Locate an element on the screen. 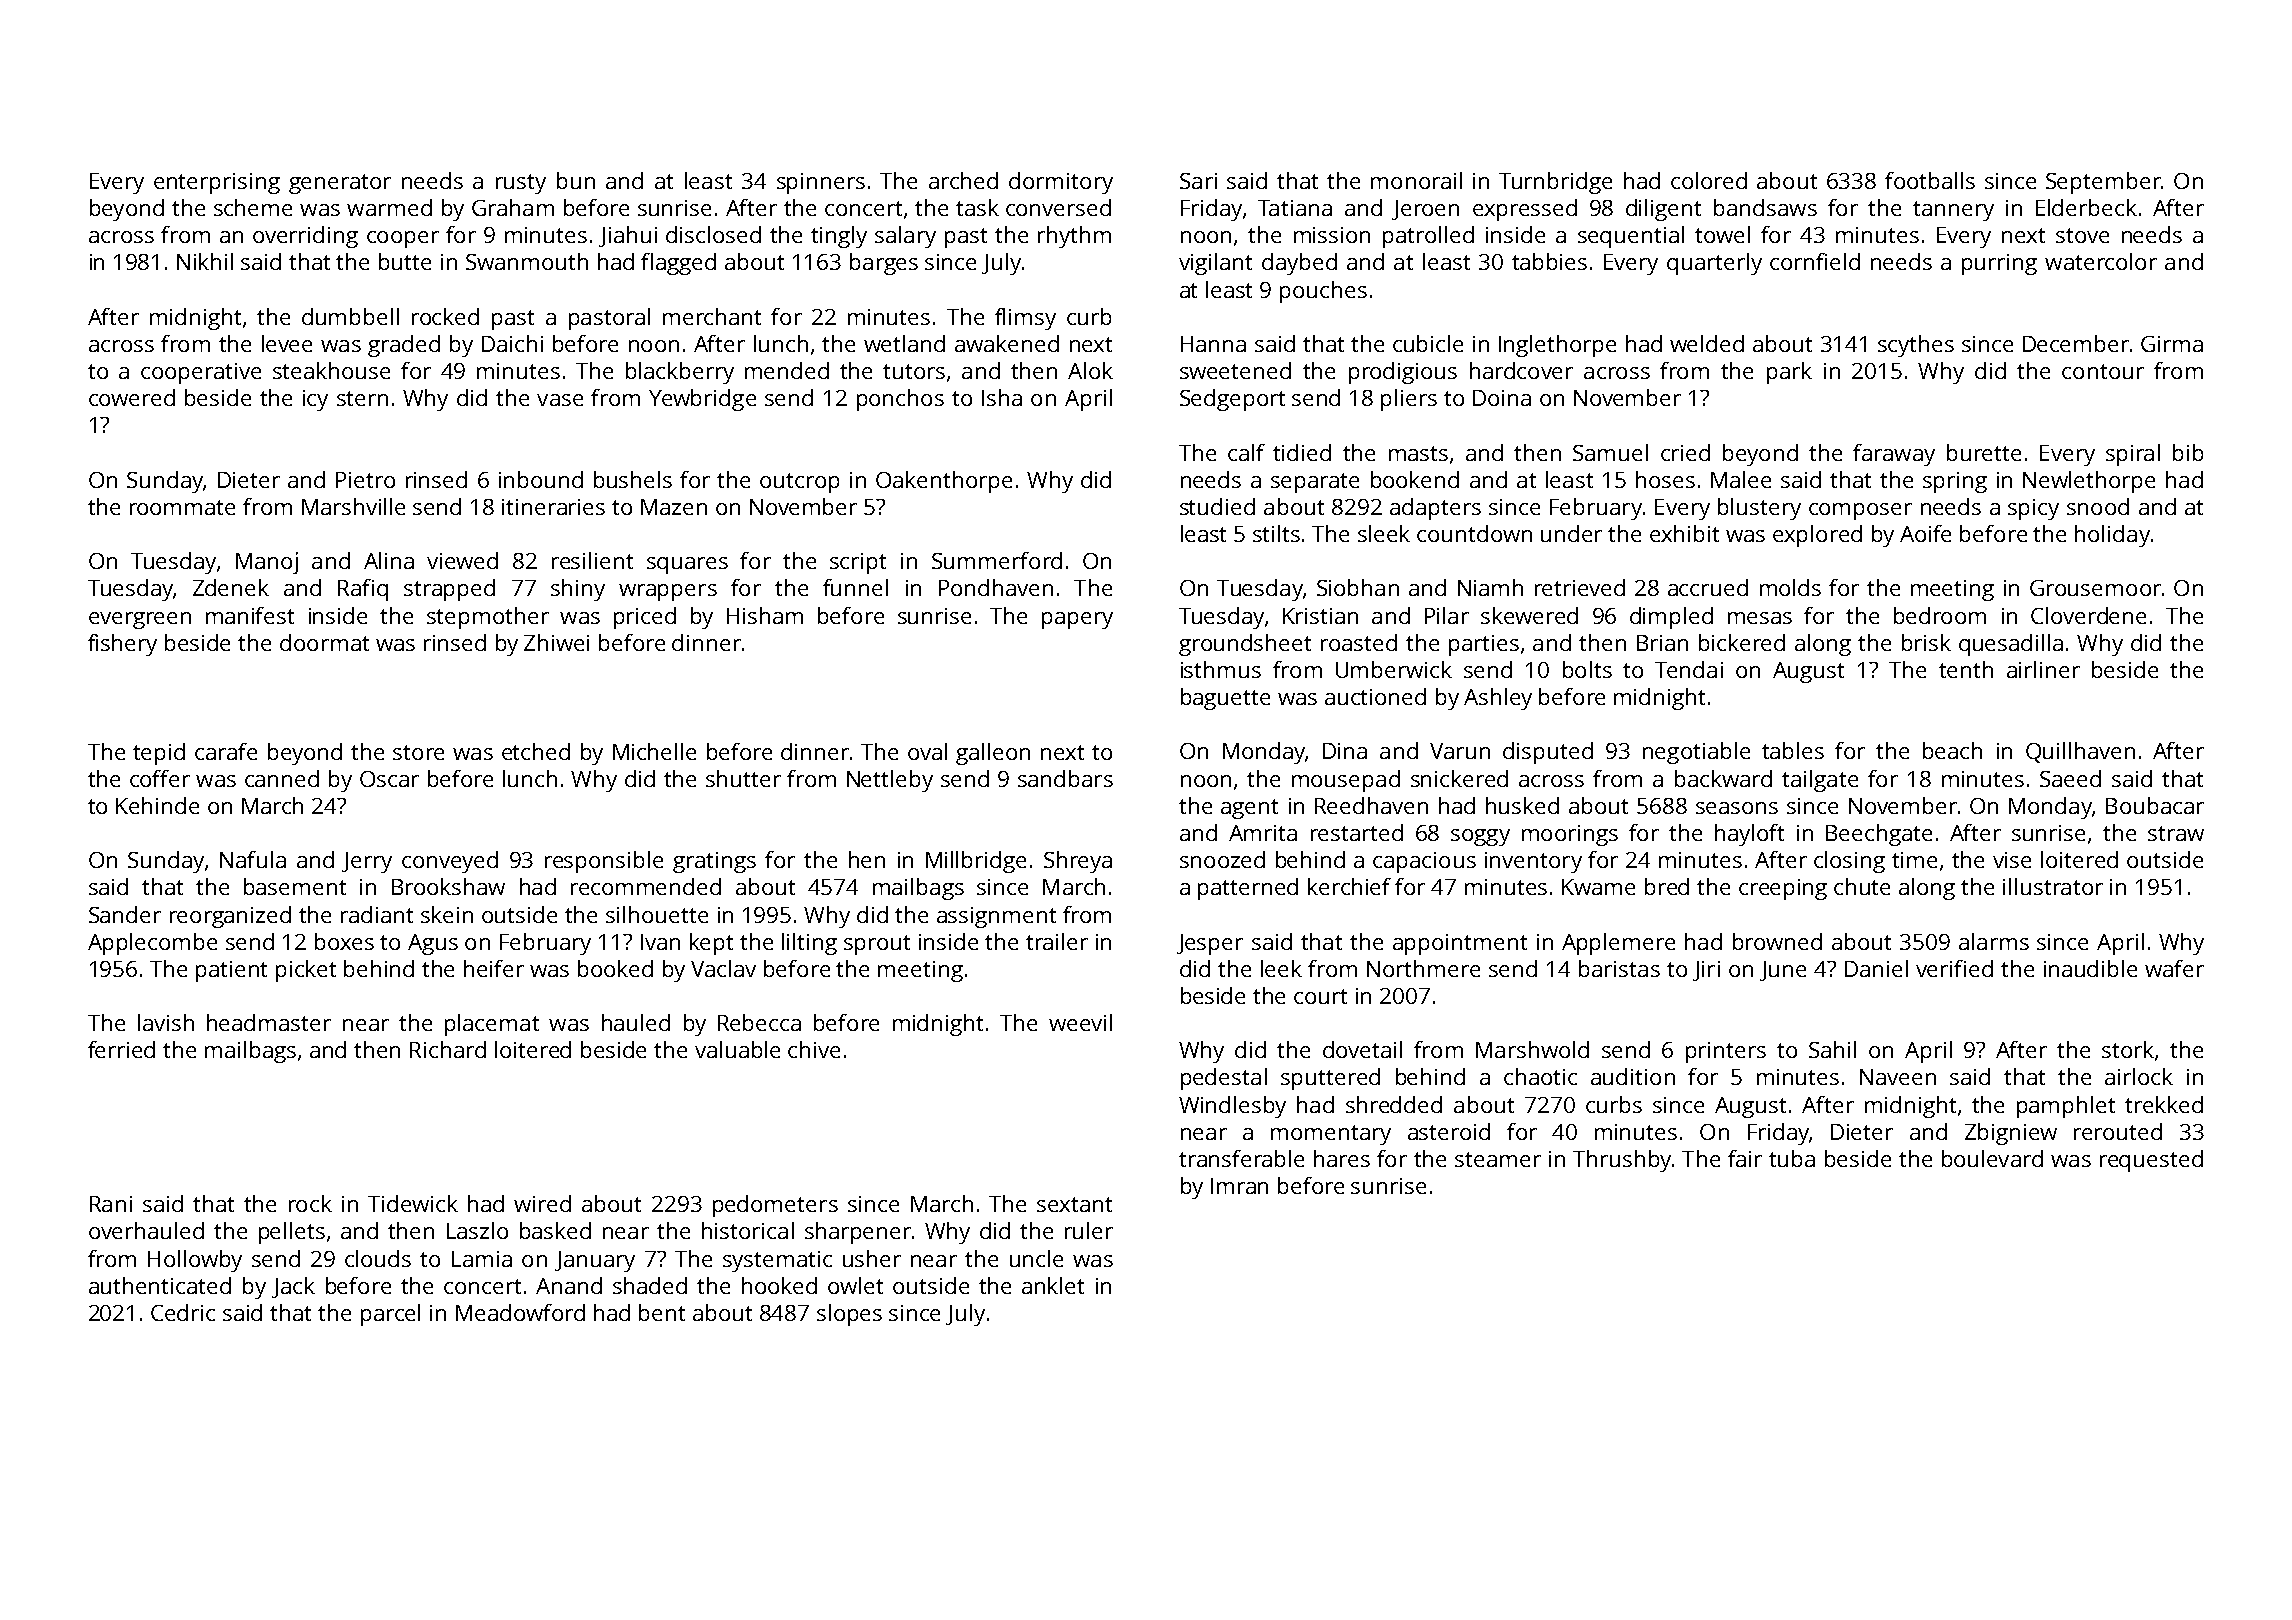 Image resolution: width=2292 pixels, height=1620 pixels. colored is located at coordinates (1709, 180).
